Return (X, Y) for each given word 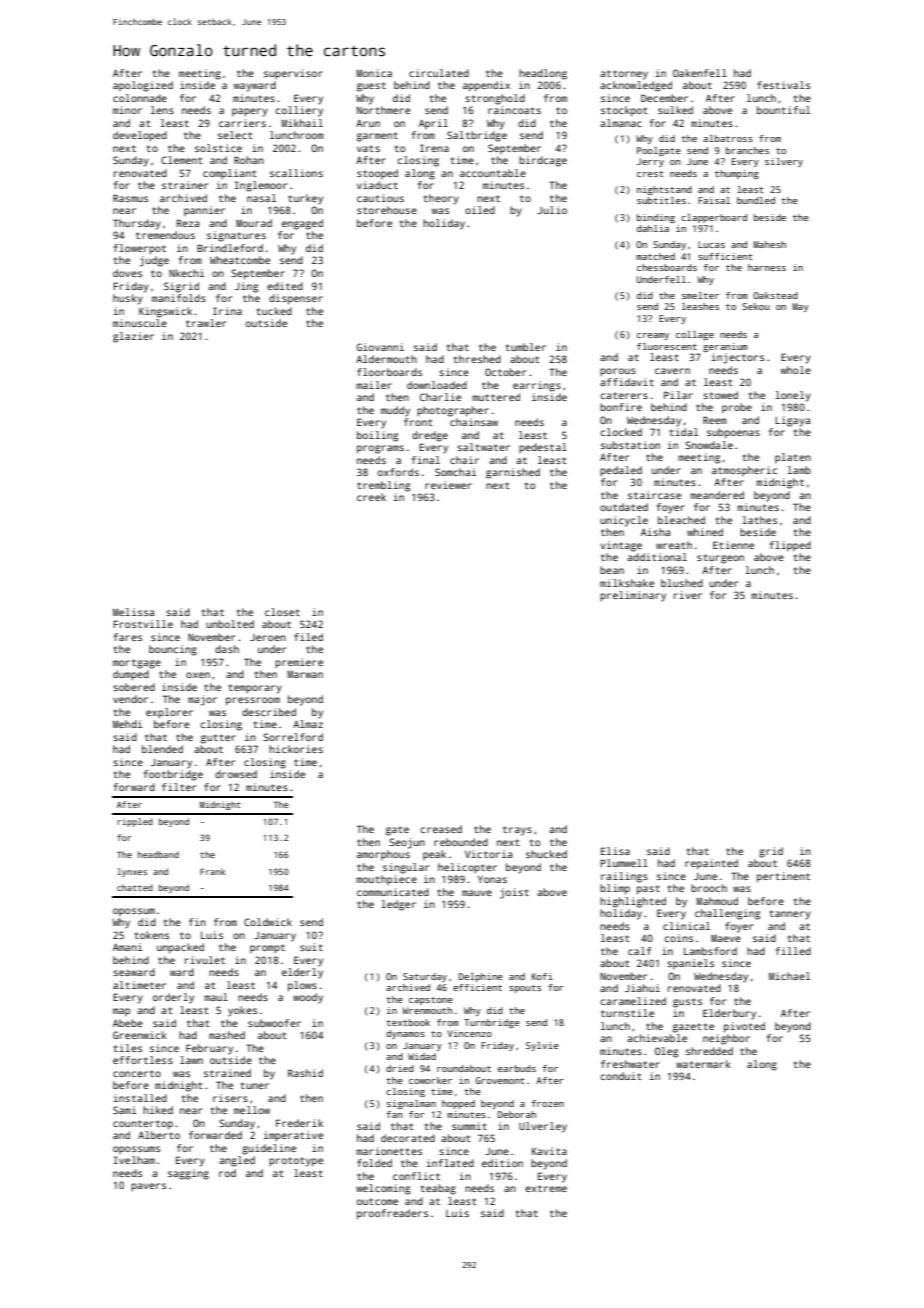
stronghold (495, 99)
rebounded (461, 842)
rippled (135, 822)
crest (650, 174)
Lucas (711, 244)
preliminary (633, 596)
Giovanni (380, 347)
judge (154, 261)
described (269, 712)
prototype (296, 1162)
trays (517, 831)
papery (250, 112)
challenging (727, 914)
